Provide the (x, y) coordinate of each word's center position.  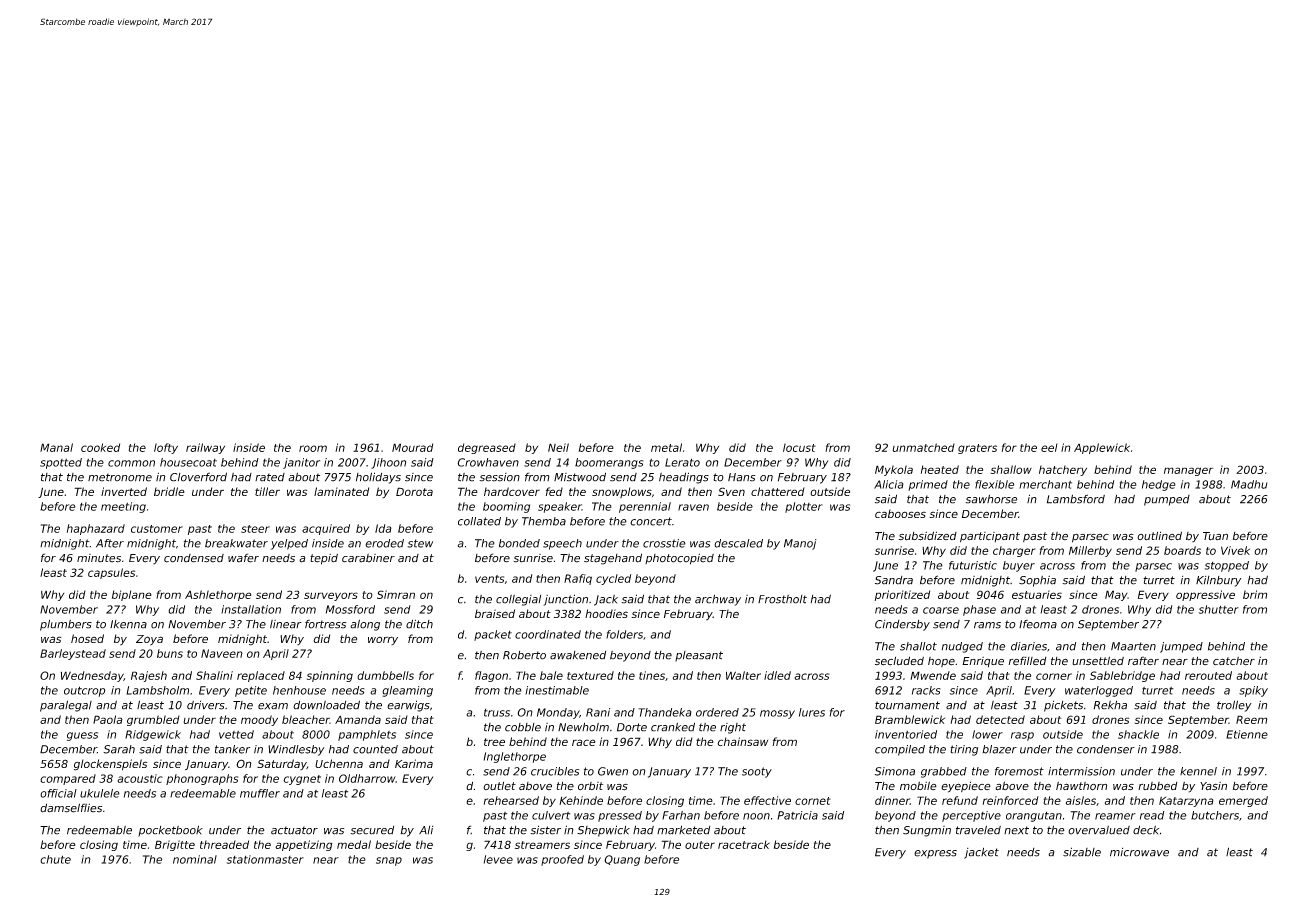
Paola (108, 719)
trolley (1234, 706)
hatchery (1063, 470)
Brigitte (175, 845)
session (499, 477)
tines (652, 675)
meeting (123, 507)
